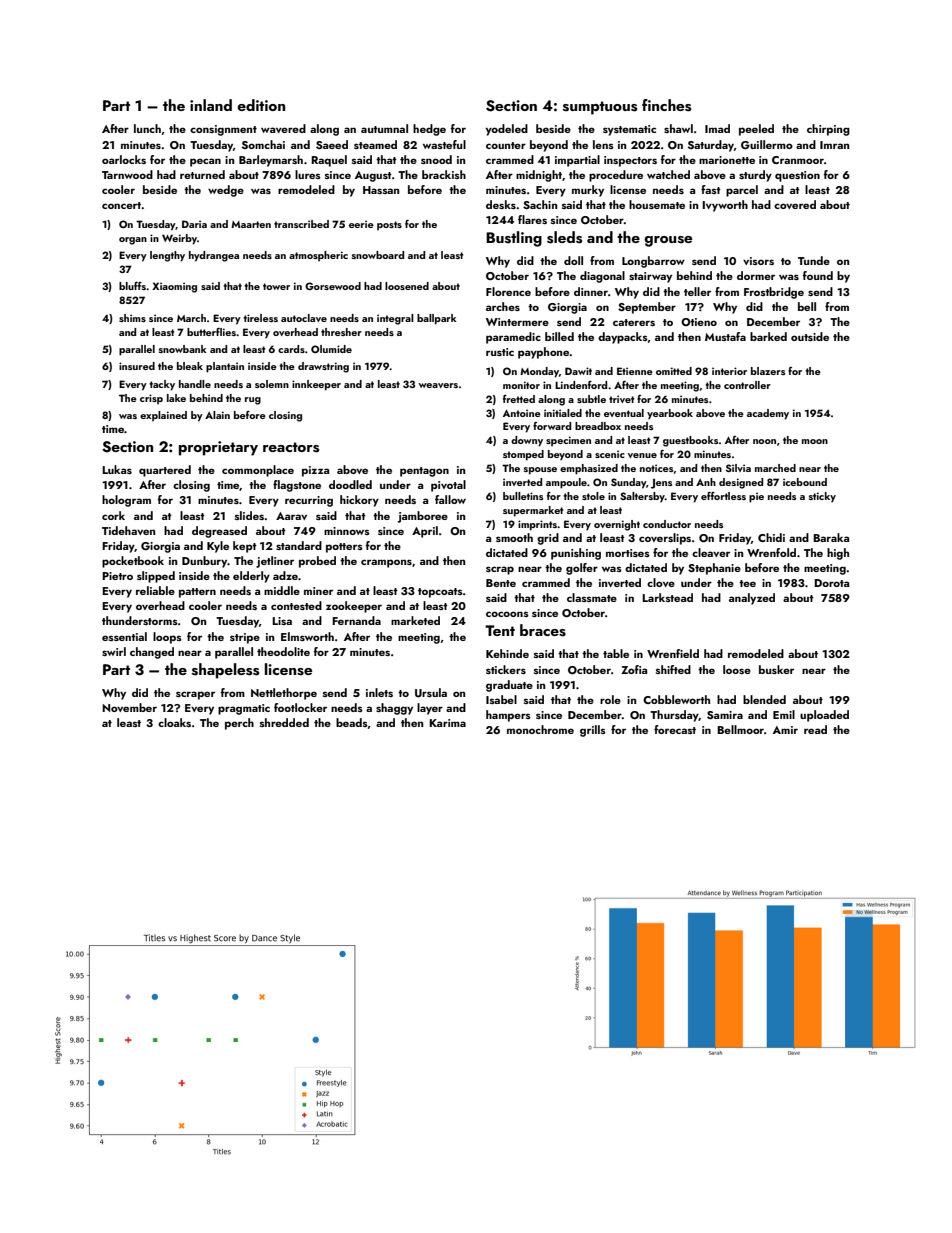  Describe the element at coordinates (174, 722) in the screenshot. I see `cloaks` at that location.
